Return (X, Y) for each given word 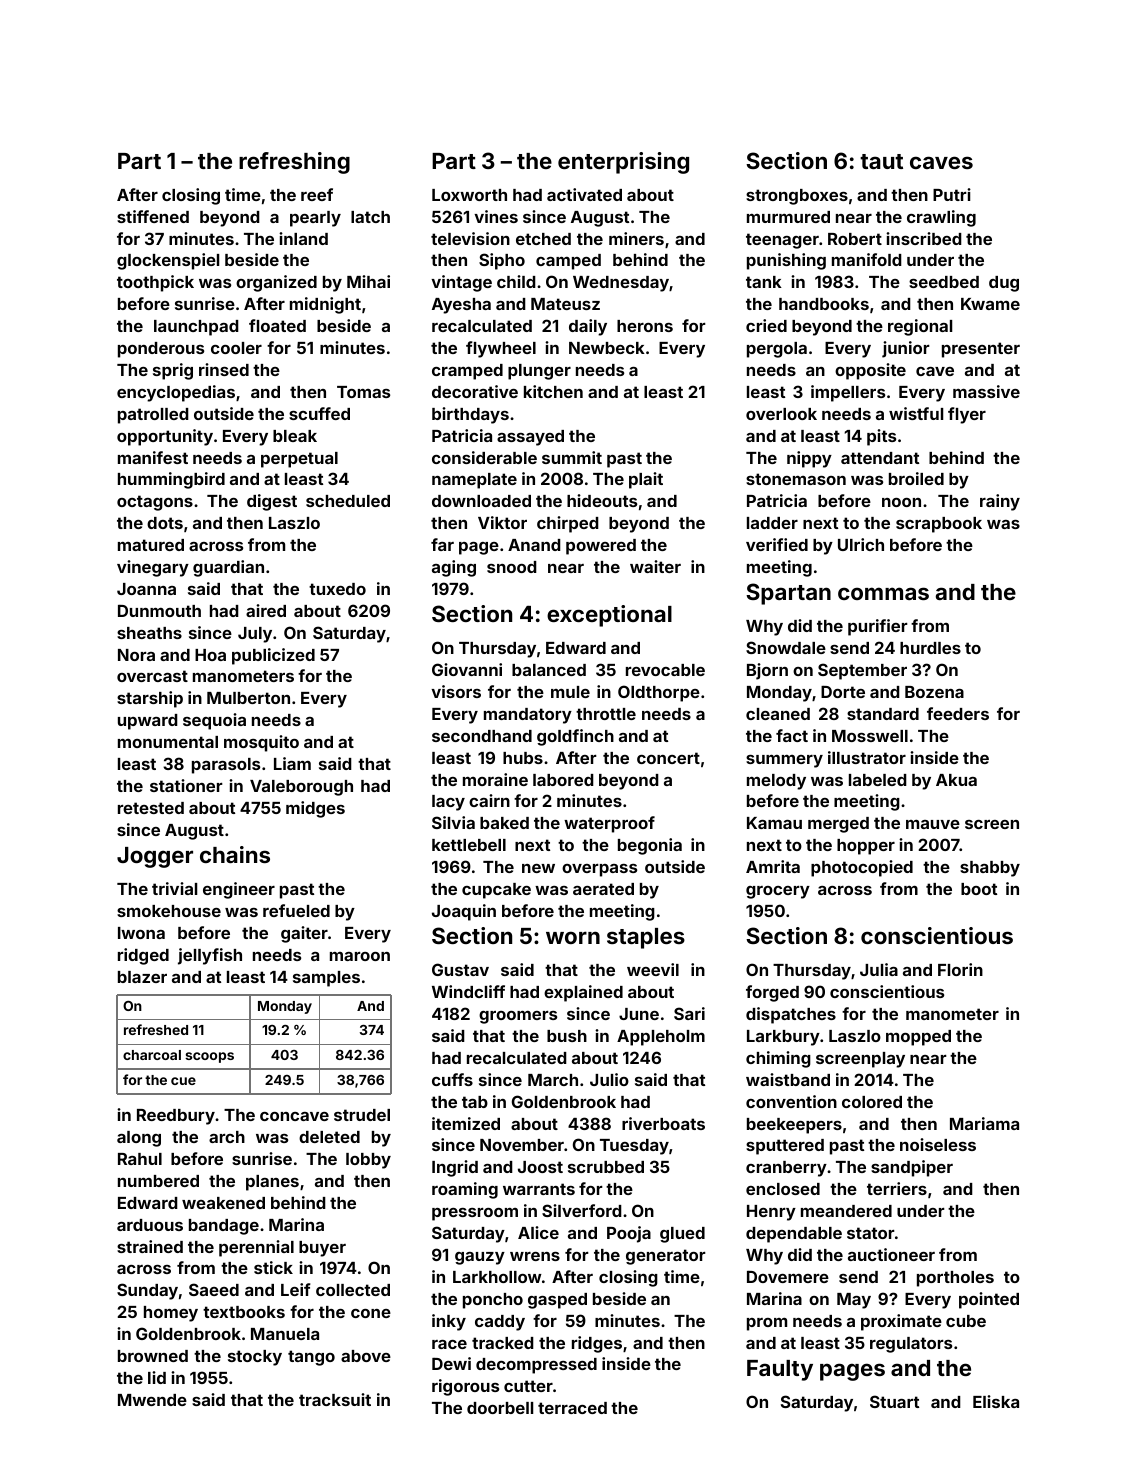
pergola (777, 350)
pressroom (475, 1214)
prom (767, 1324)
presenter (981, 350)
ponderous (161, 350)
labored (563, 780)
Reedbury (176, 1117)
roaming (465, 1190)
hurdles (930, 648)
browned (153, 1356)
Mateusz (565, 304)
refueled (296, 910)
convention (791, 1101)
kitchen (553, 391)
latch (370, 217)
